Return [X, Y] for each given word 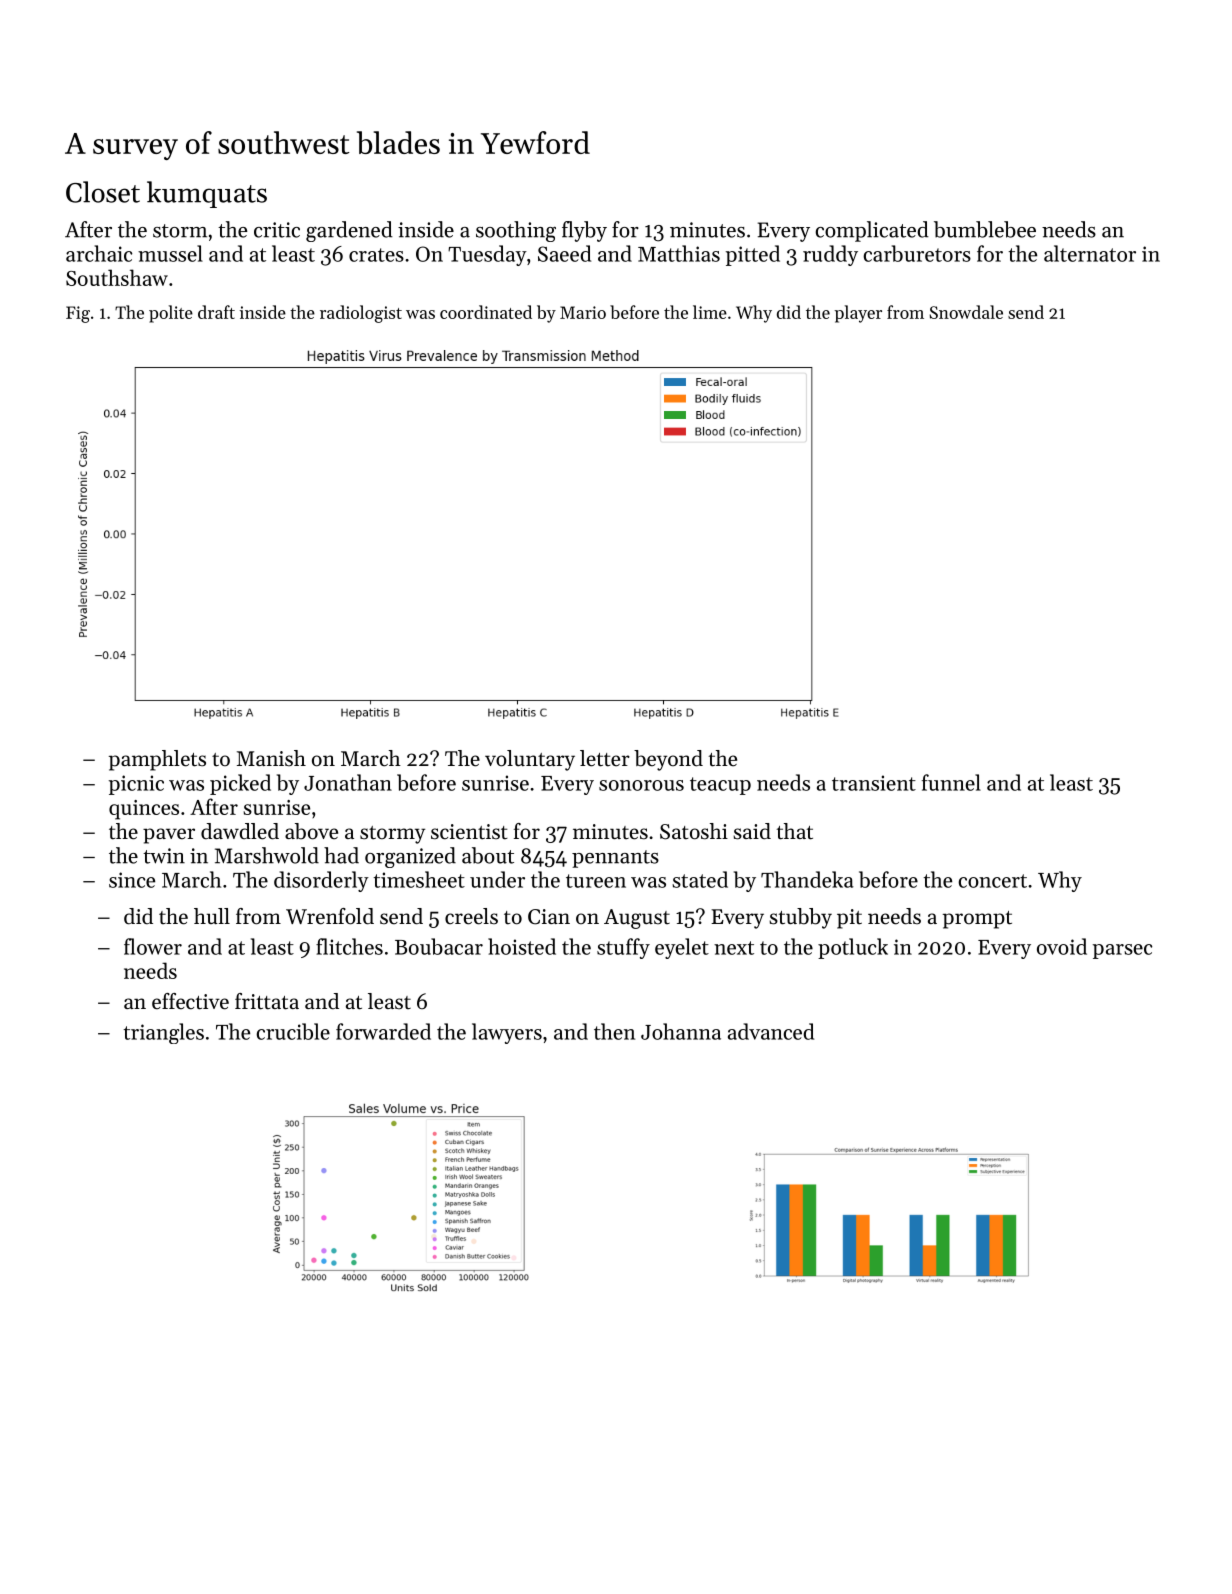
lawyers [507, 1033]
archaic [99, 253]
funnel [951, 782]
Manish [271, 758]
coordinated [486, 312]
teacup [720, 786]
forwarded [383, 1031]
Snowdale [966, 312]
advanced [771, 1031]
